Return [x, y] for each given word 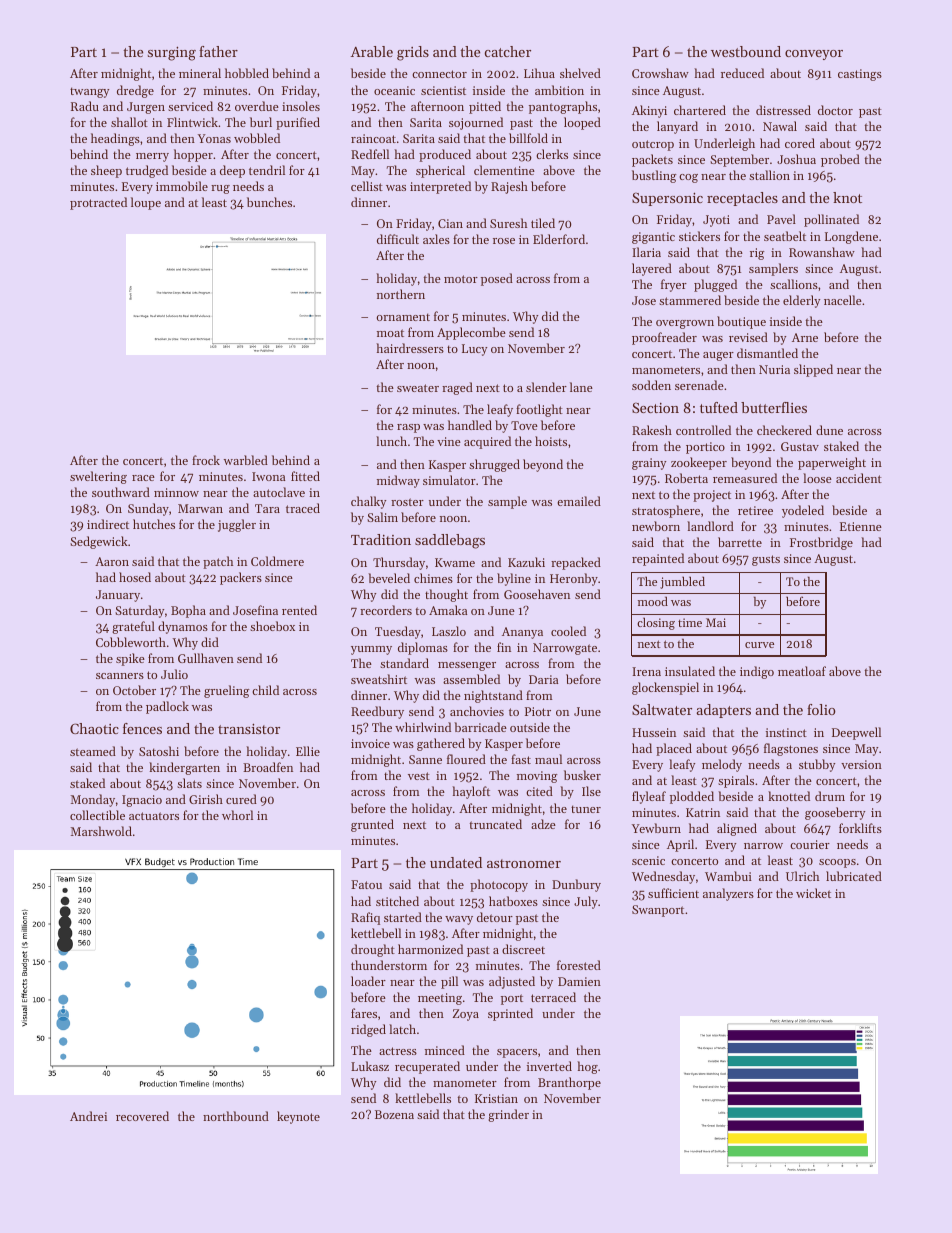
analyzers [728, 894]
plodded [692, 797]
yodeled [803, 511]
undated [456, 862]
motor [461, 279]
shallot [129, 122]
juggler [237, 525]
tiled [543, 223]
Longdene [851, 237]
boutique [741, 322]
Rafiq [365, 918]
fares [364, 1013]
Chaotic [94, 728]
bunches [269, 202]
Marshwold [101, 831]
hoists [551, 441]
